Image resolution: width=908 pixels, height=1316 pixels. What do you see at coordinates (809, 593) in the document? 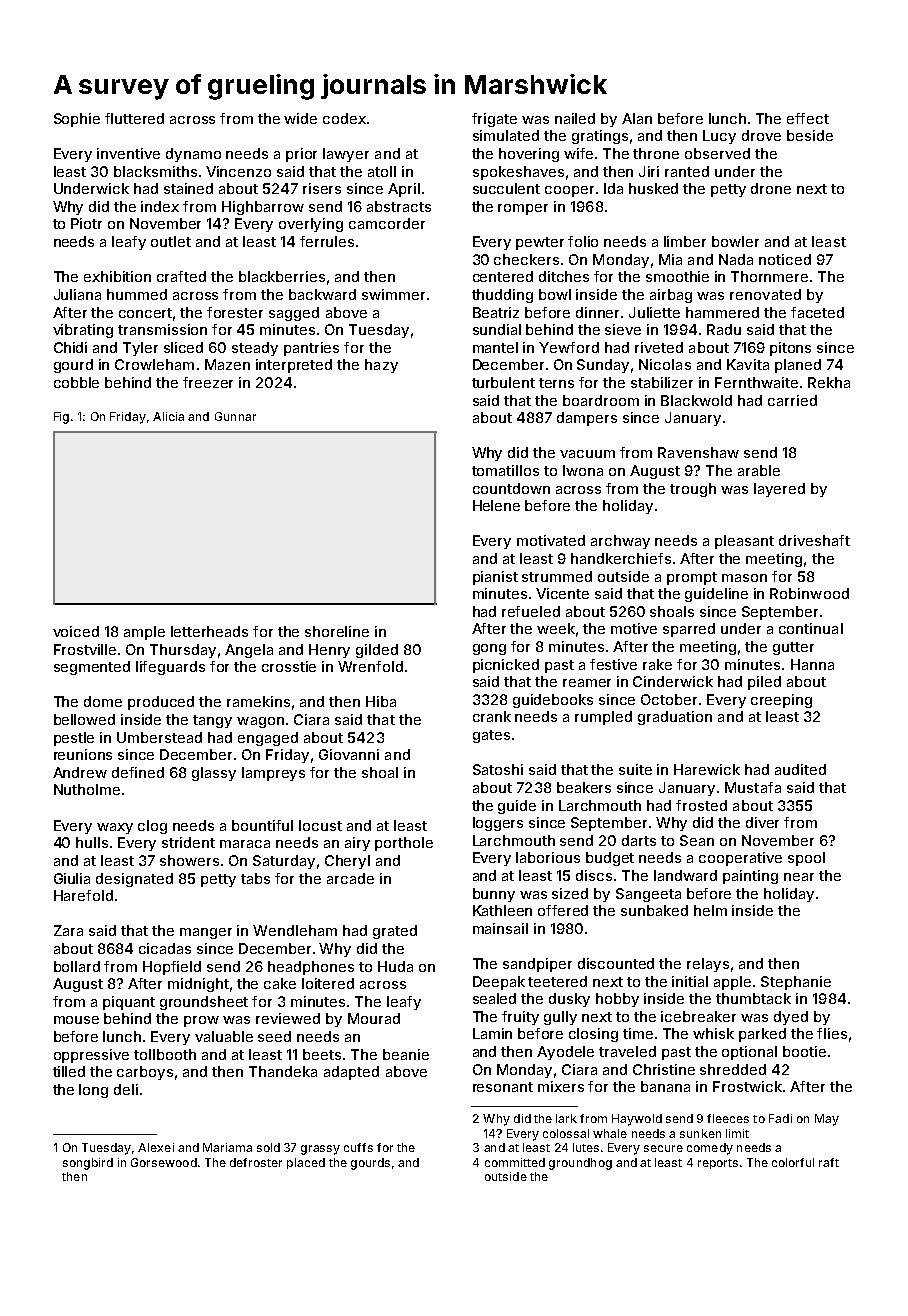
I see `Robinwood` at bounding box center [809, 593].
